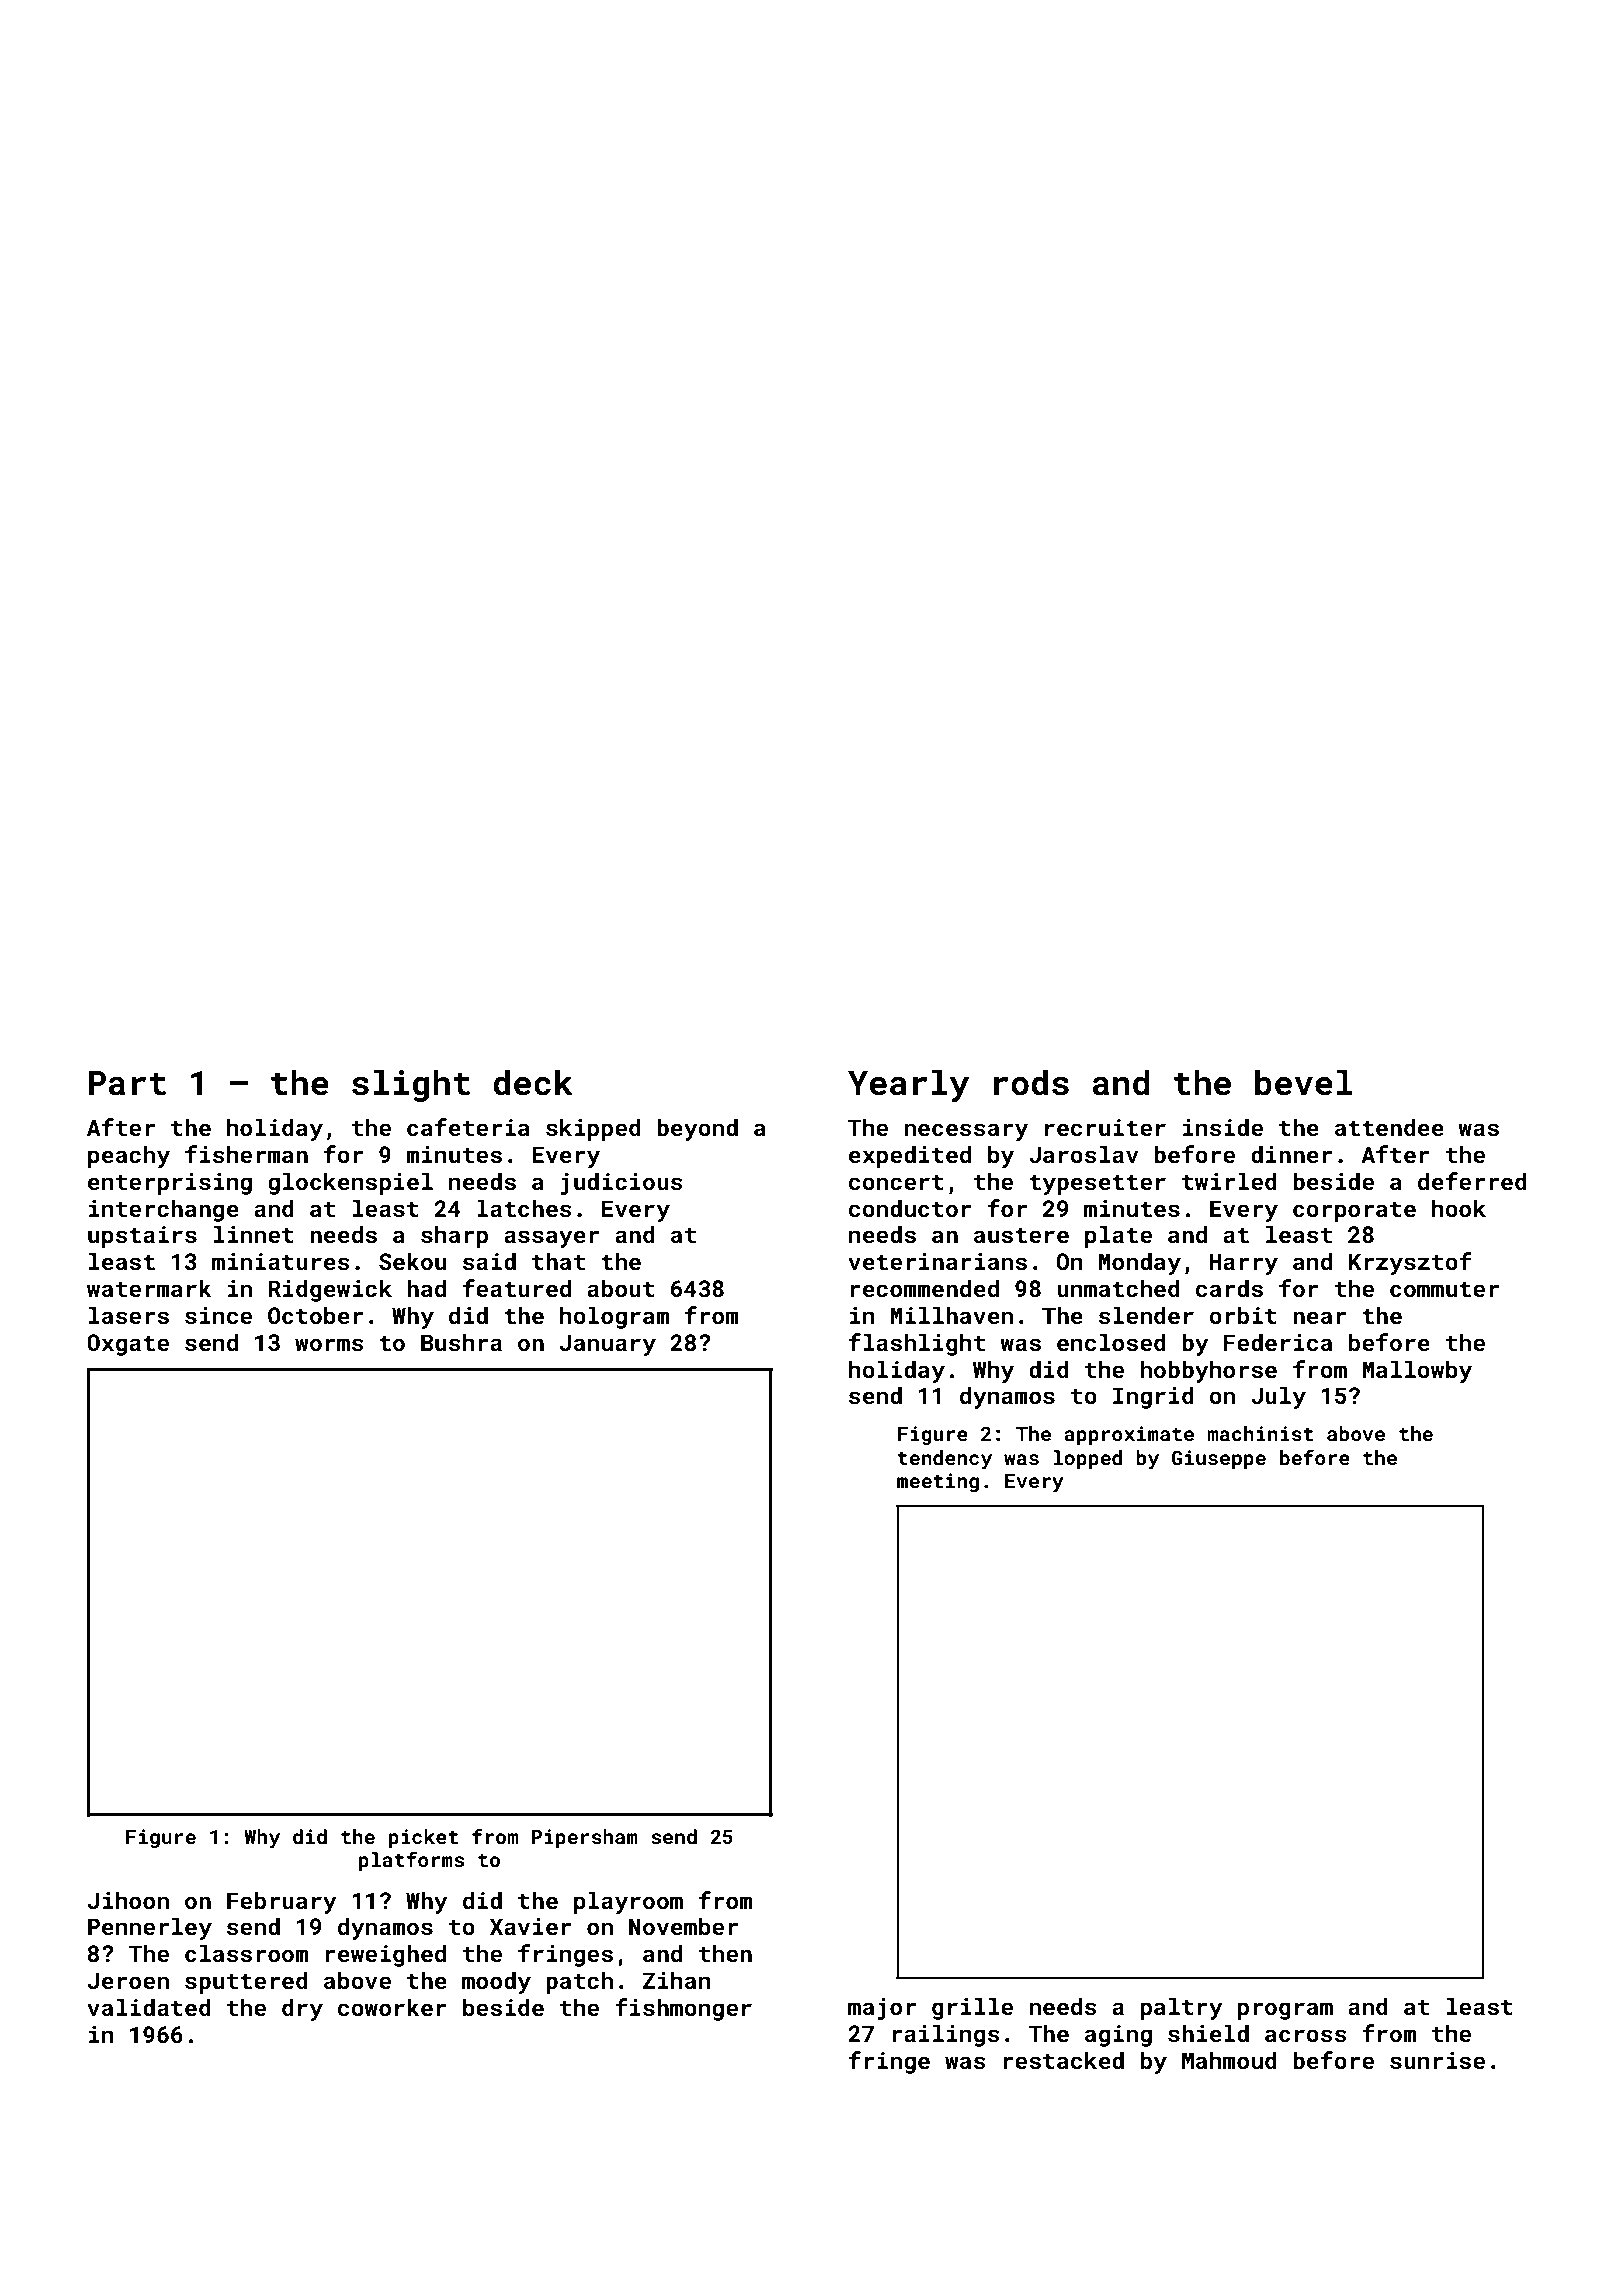 This image has height=2292, width=1620. Describe the element at coordinates (1229, 2060) in the image. I see `Mahmoud` at that location.
